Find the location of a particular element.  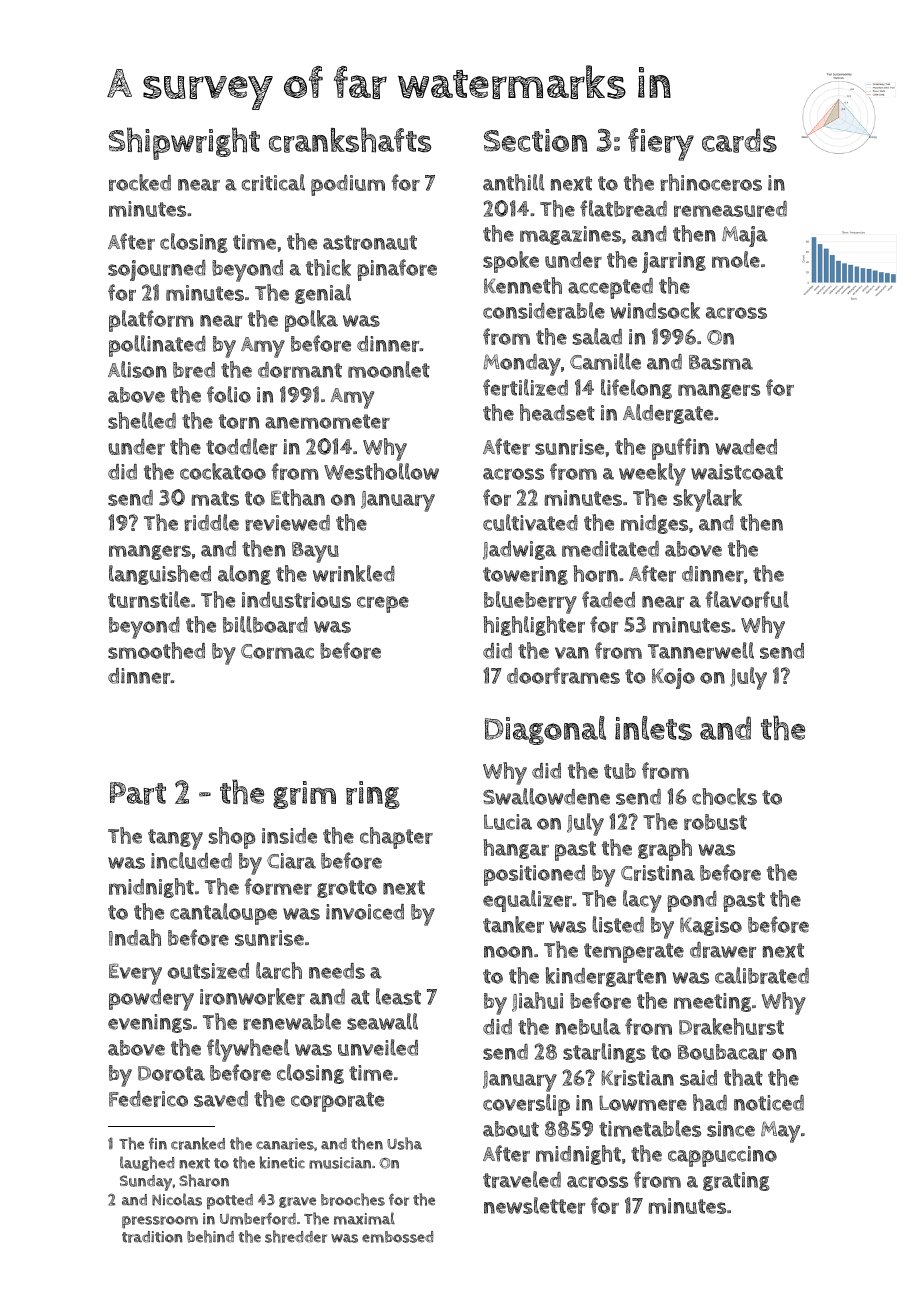

crankshafts is located at coordinates (350, 140).
